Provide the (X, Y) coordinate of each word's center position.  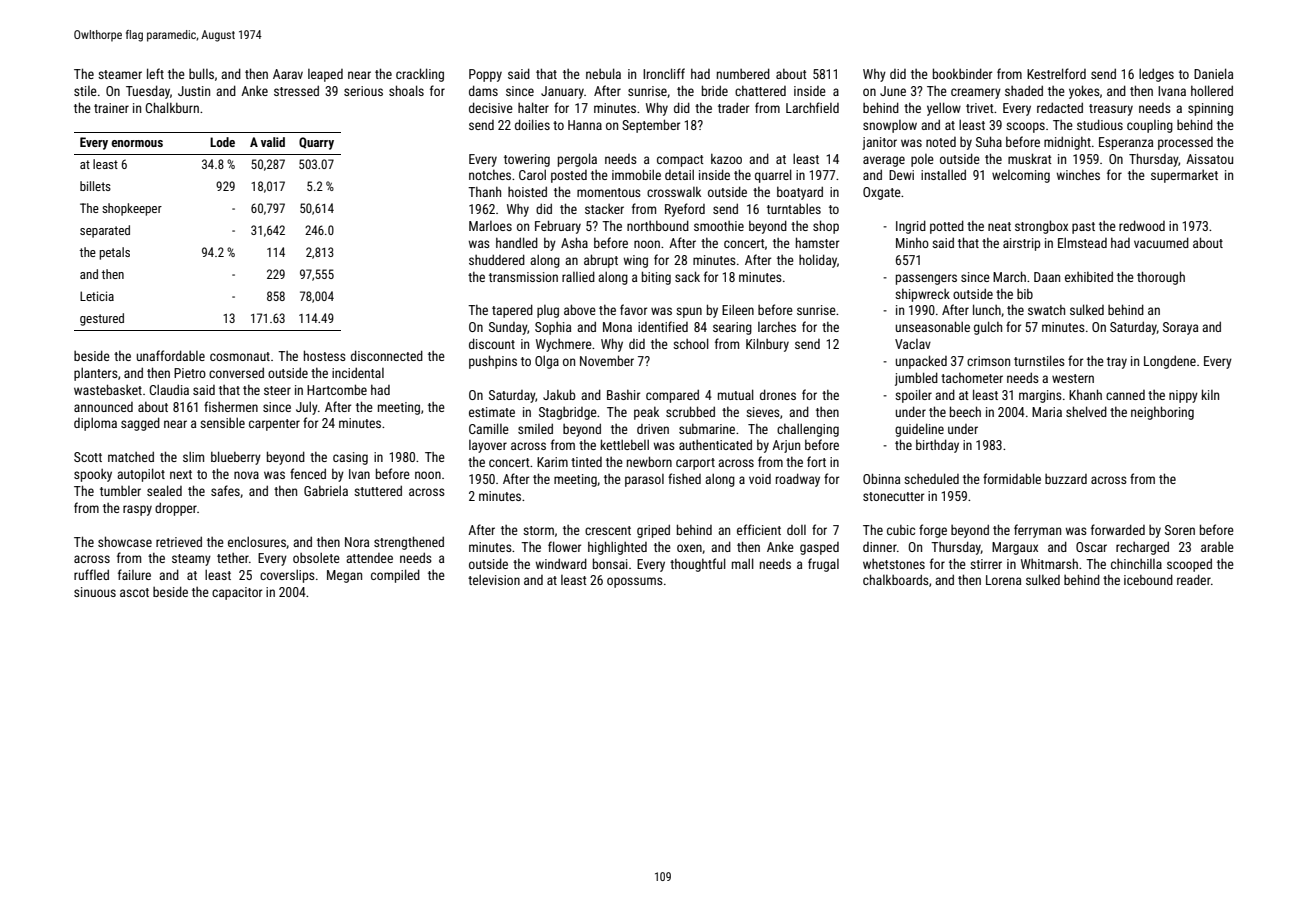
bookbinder (962, 73)
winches (1078, 175)
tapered (512, 311)
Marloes (490, 226)
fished (684, 478)
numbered (743, 73)
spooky (93, 475)
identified (663, 326)
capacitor (237, 593)
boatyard (800, 193)
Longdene (1170, 362)
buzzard (1066, 479)
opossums (635, 582)
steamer (120, 74)
